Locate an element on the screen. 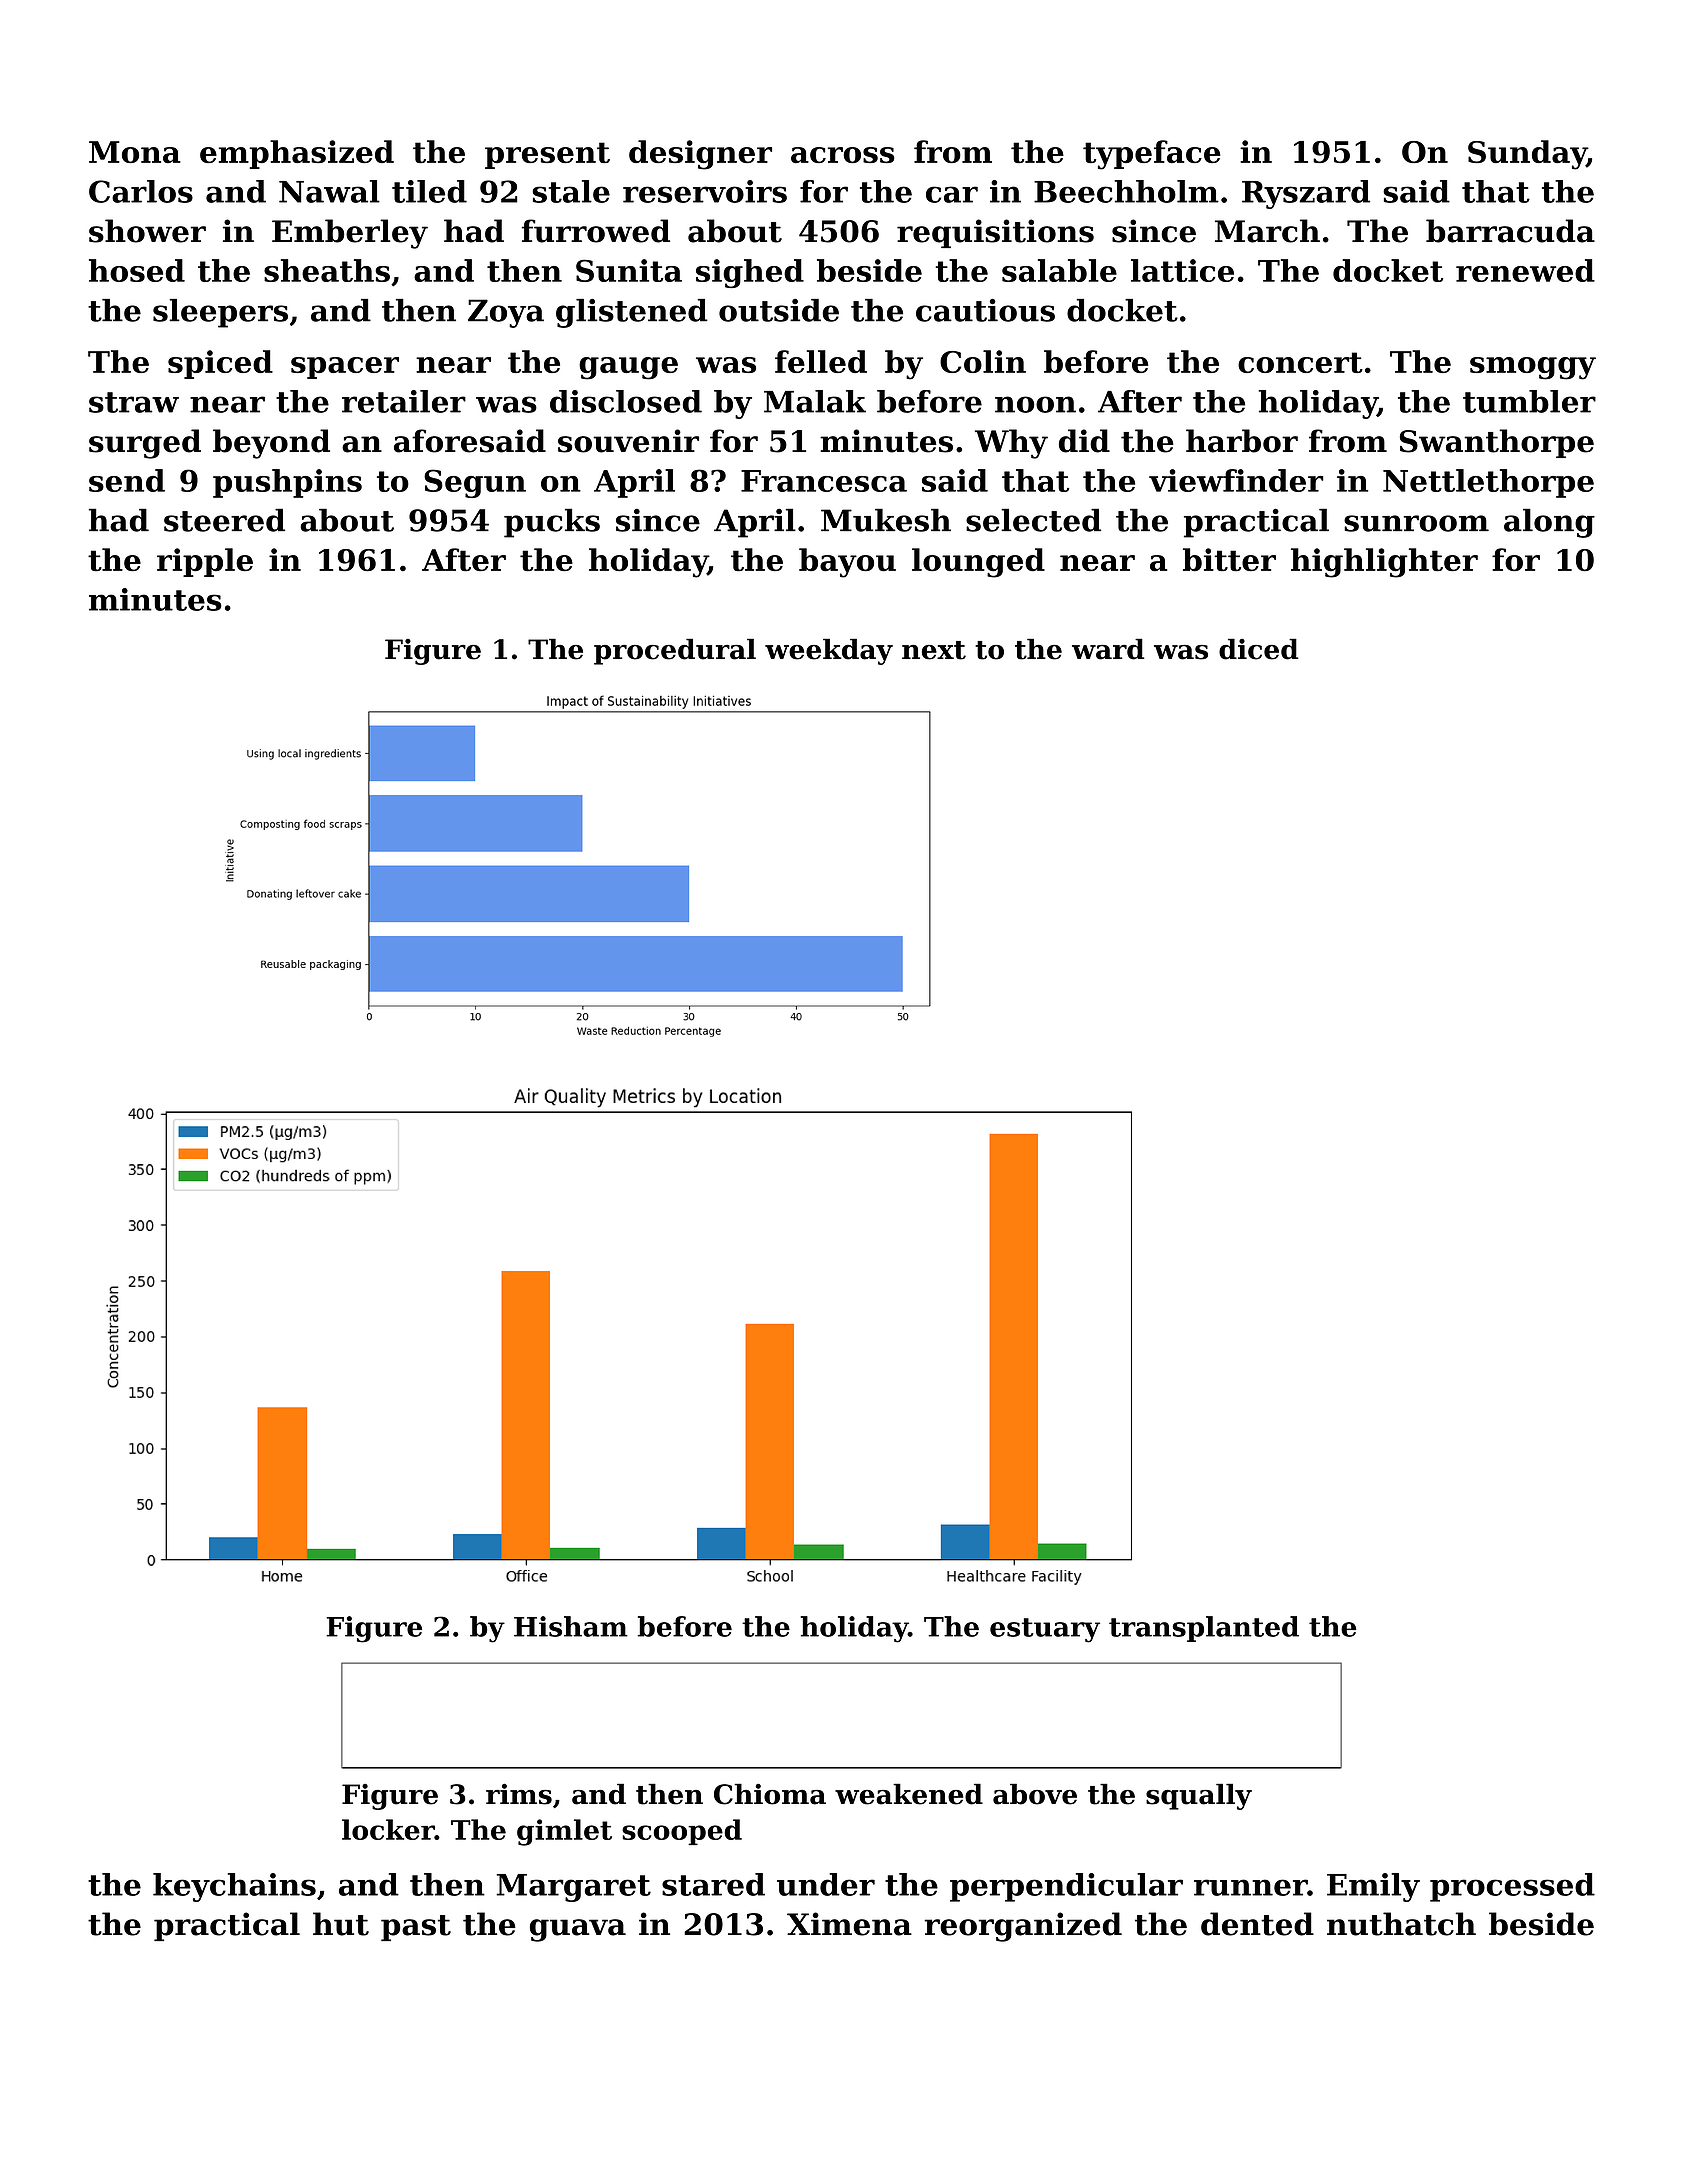 The width and height of the screenshot is (1683, 2178). Ximena is located at coordinates (849, 1924).
